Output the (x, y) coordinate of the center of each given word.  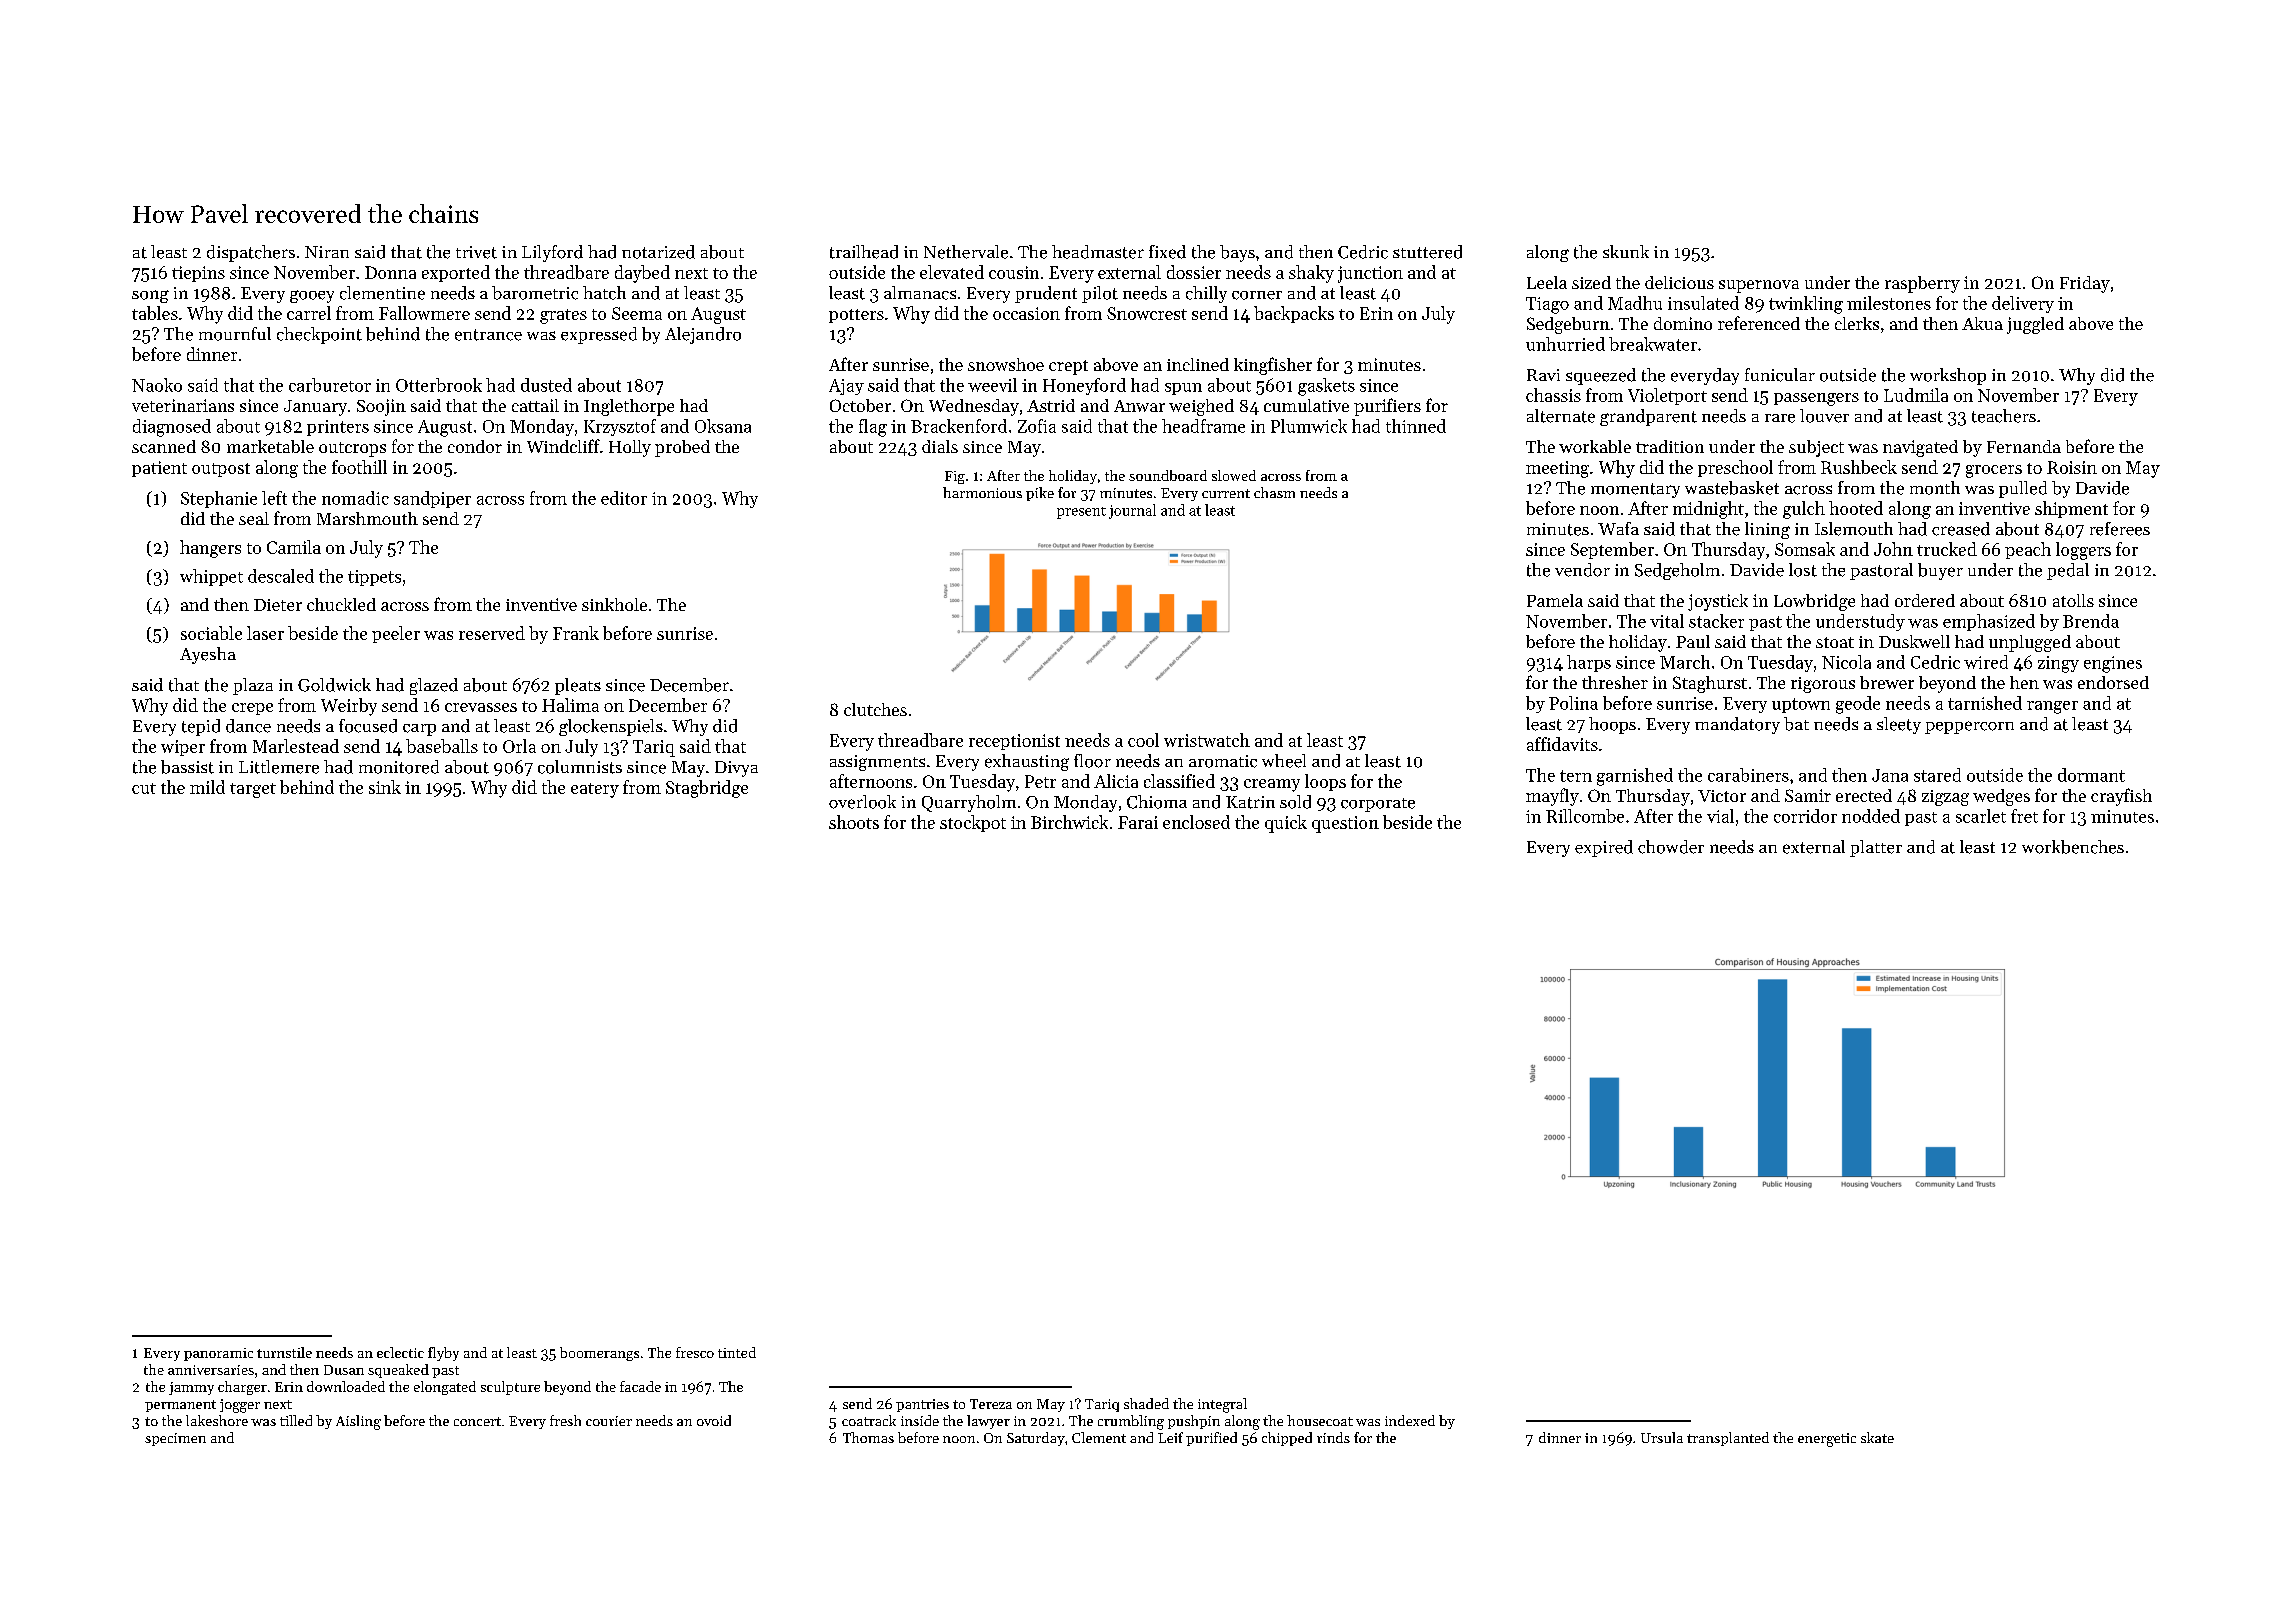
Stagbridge (707, 789)
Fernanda (2024, 446)
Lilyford (552, 253)
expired (1604, 848)
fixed (1167, 252)
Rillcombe (1585, 816)
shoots (854, 822)
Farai (1138, 822)
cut (144, 788)
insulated (1703, 303)
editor (624, 498)
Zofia (1037, 426)
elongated (445, 1388)
